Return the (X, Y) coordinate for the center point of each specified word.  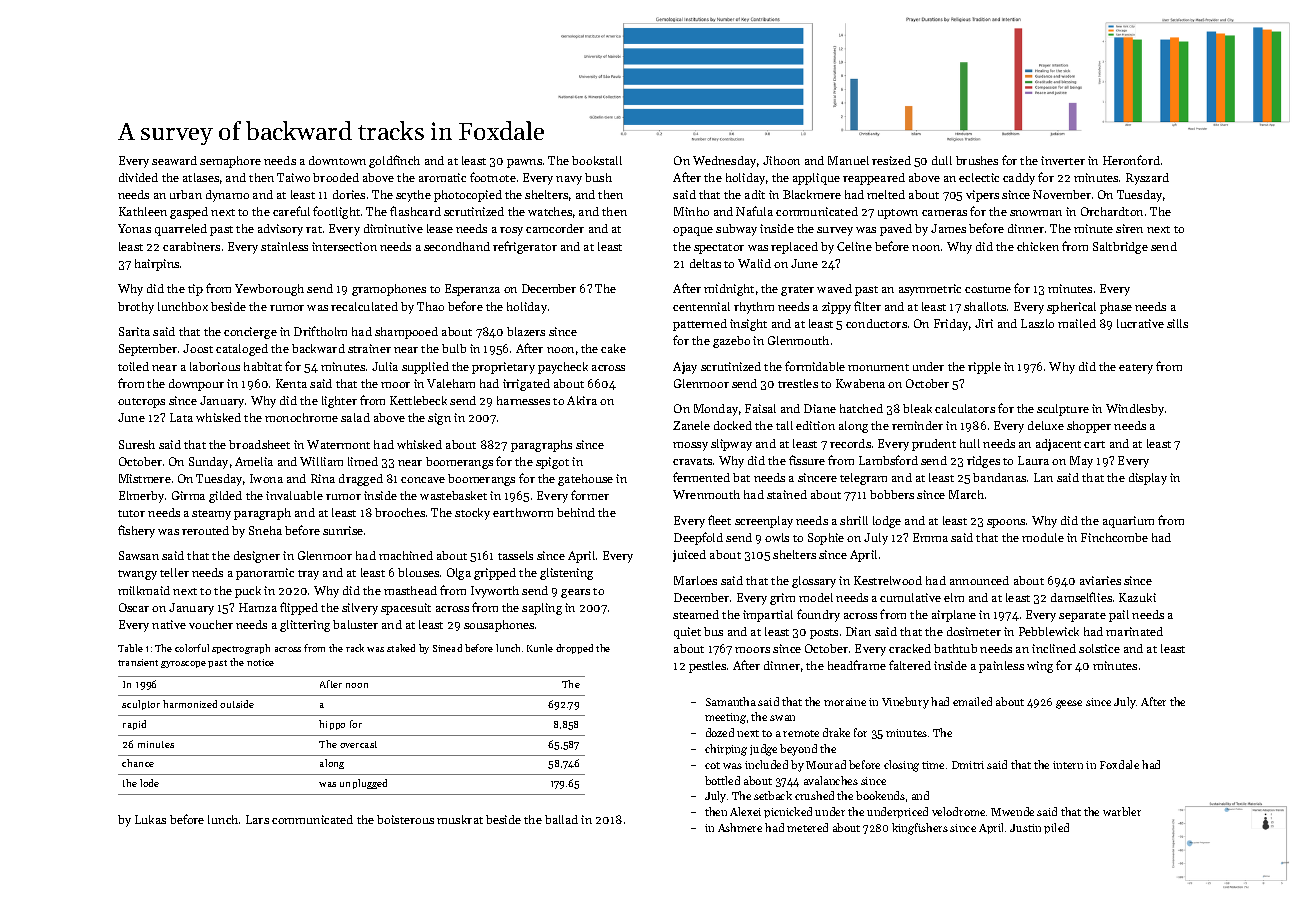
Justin (1025, 828)
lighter (339, 402)
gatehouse (585, 480)
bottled (722, 780)
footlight (336, 212)
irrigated (526, 385)
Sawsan (139, 555)
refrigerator (525, 247)
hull (970, 443)
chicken (1038, 246)
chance (138, 763)
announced (979, 580)
